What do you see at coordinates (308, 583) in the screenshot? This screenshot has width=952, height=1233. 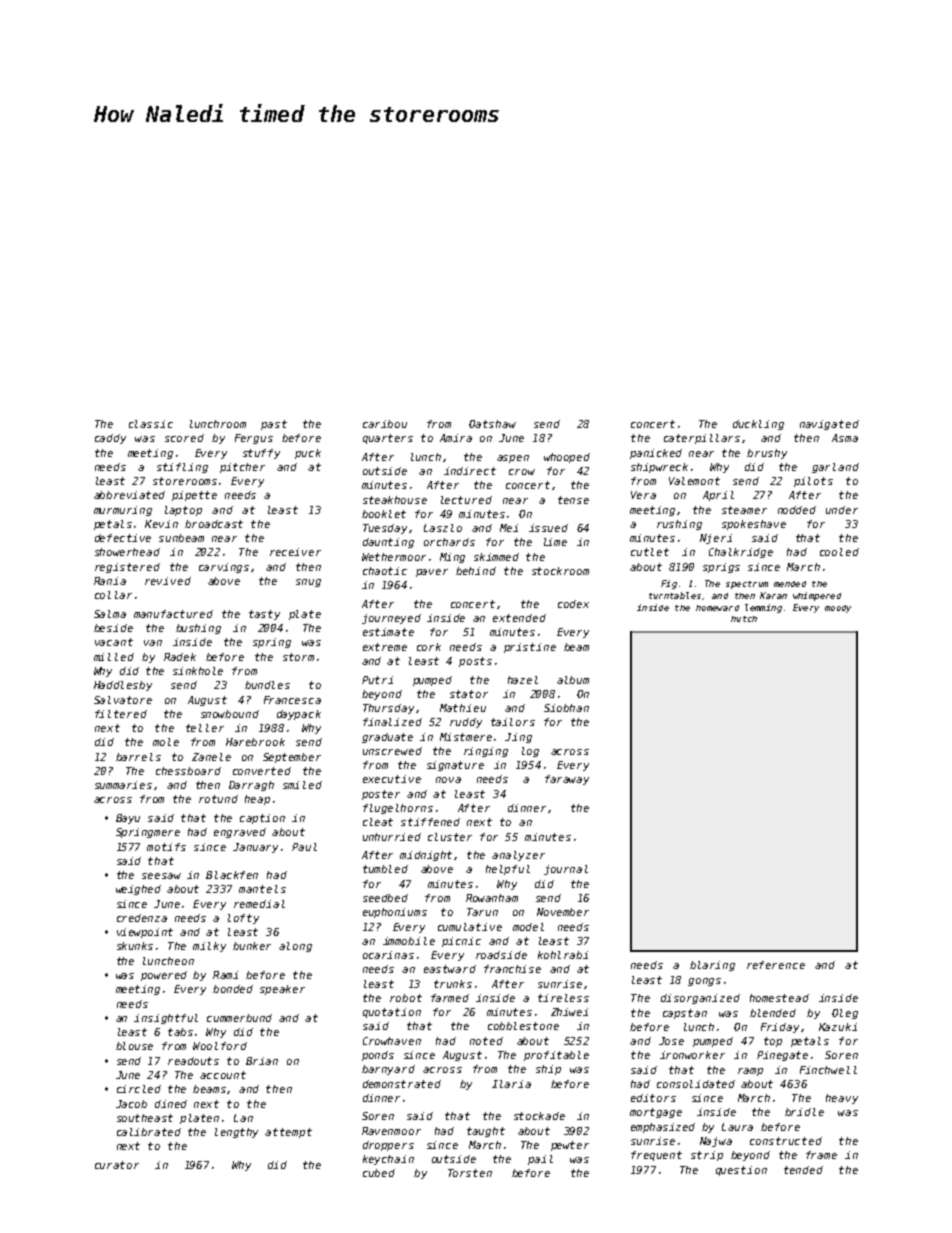 I see `snug` at bounding box center [308, 583].
